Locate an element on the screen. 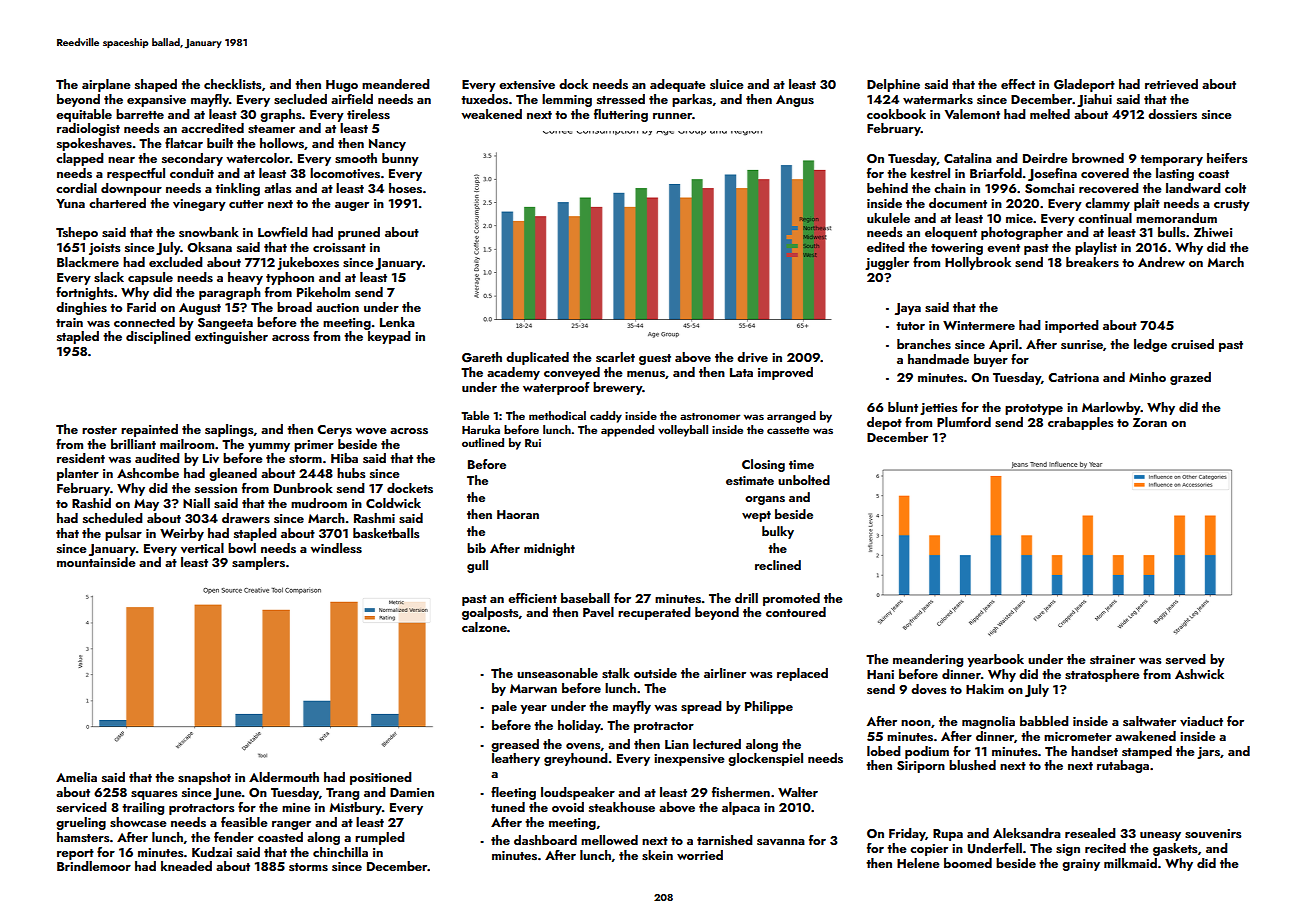 Image resolution: width=1308 pixels, height=924 pixels. Minho is located at coordinates (1147, 377).
